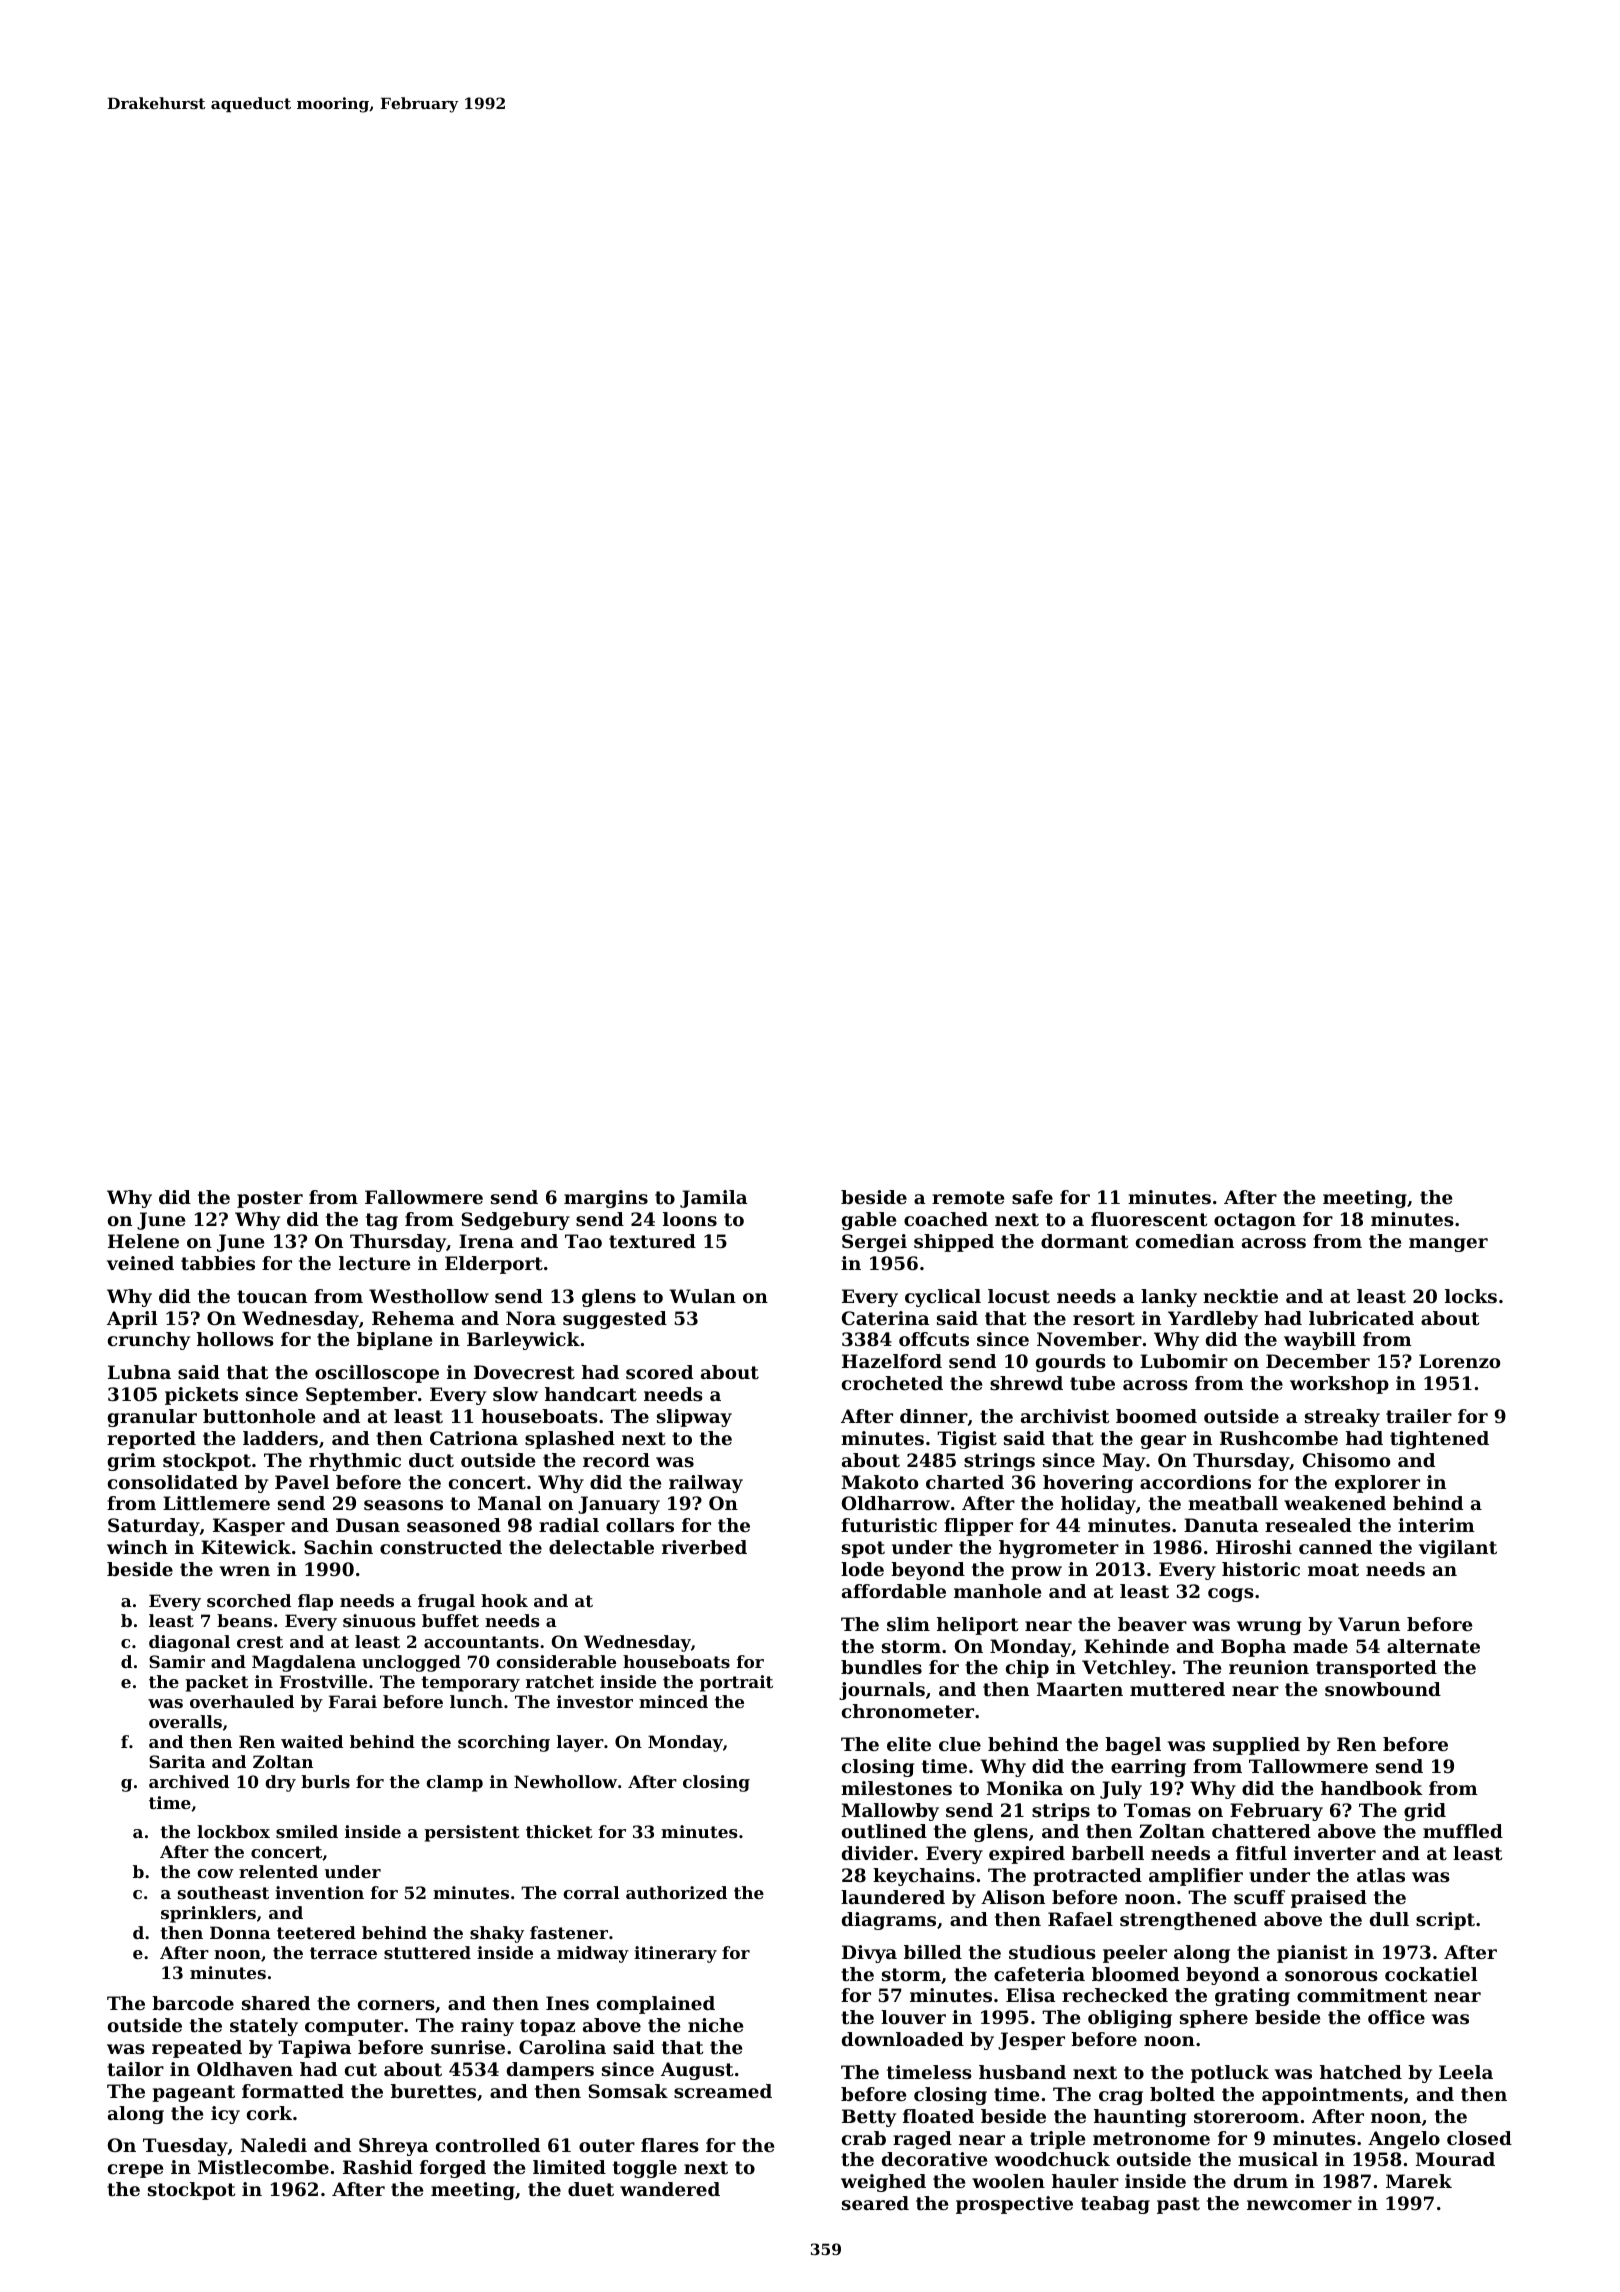  What do you see at coordinates (1087, 1877) in the page?
I see `protracted` at bounding box center [1087, 1877].
